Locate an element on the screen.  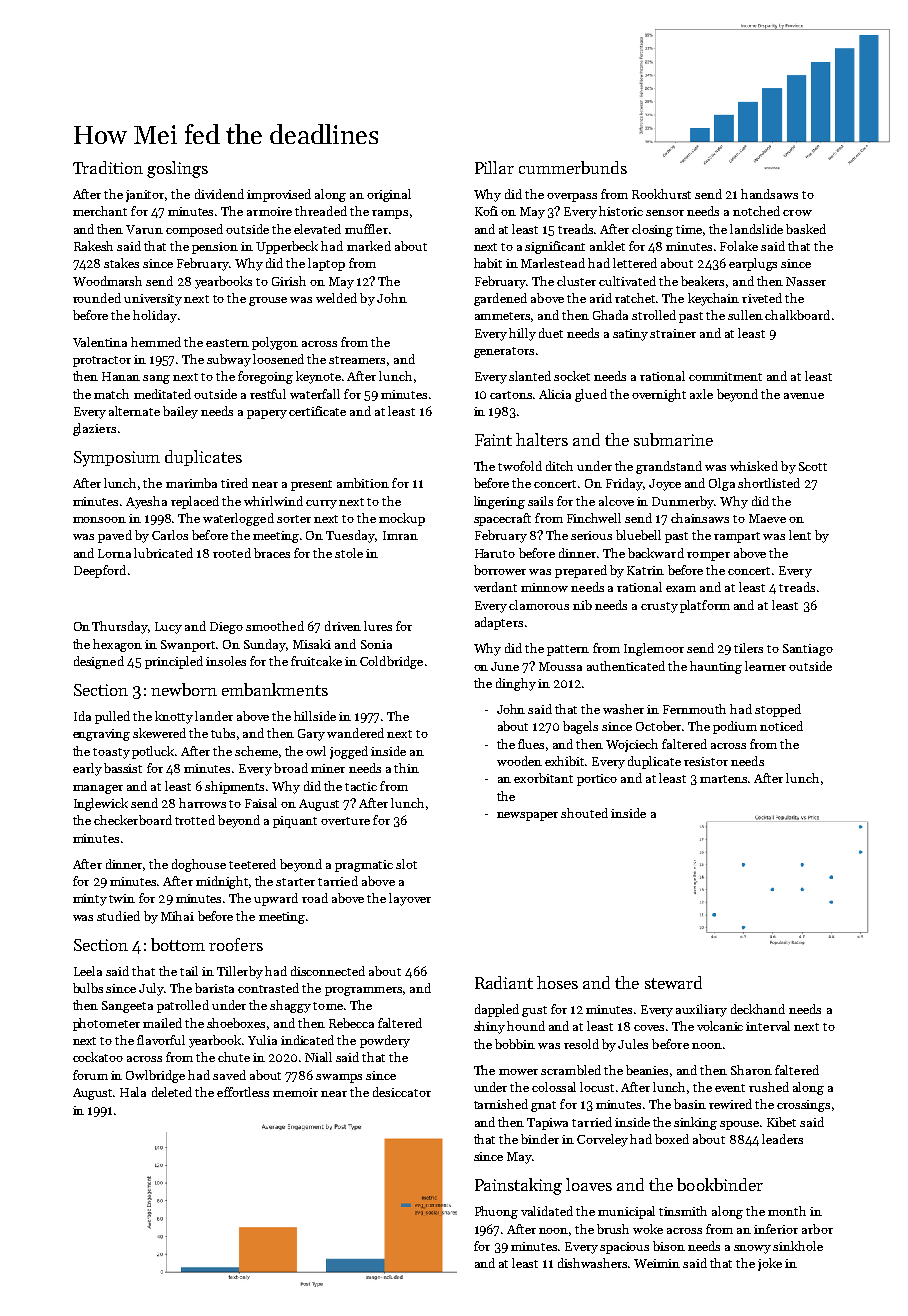
crow is located at coordinates (797, 213).
